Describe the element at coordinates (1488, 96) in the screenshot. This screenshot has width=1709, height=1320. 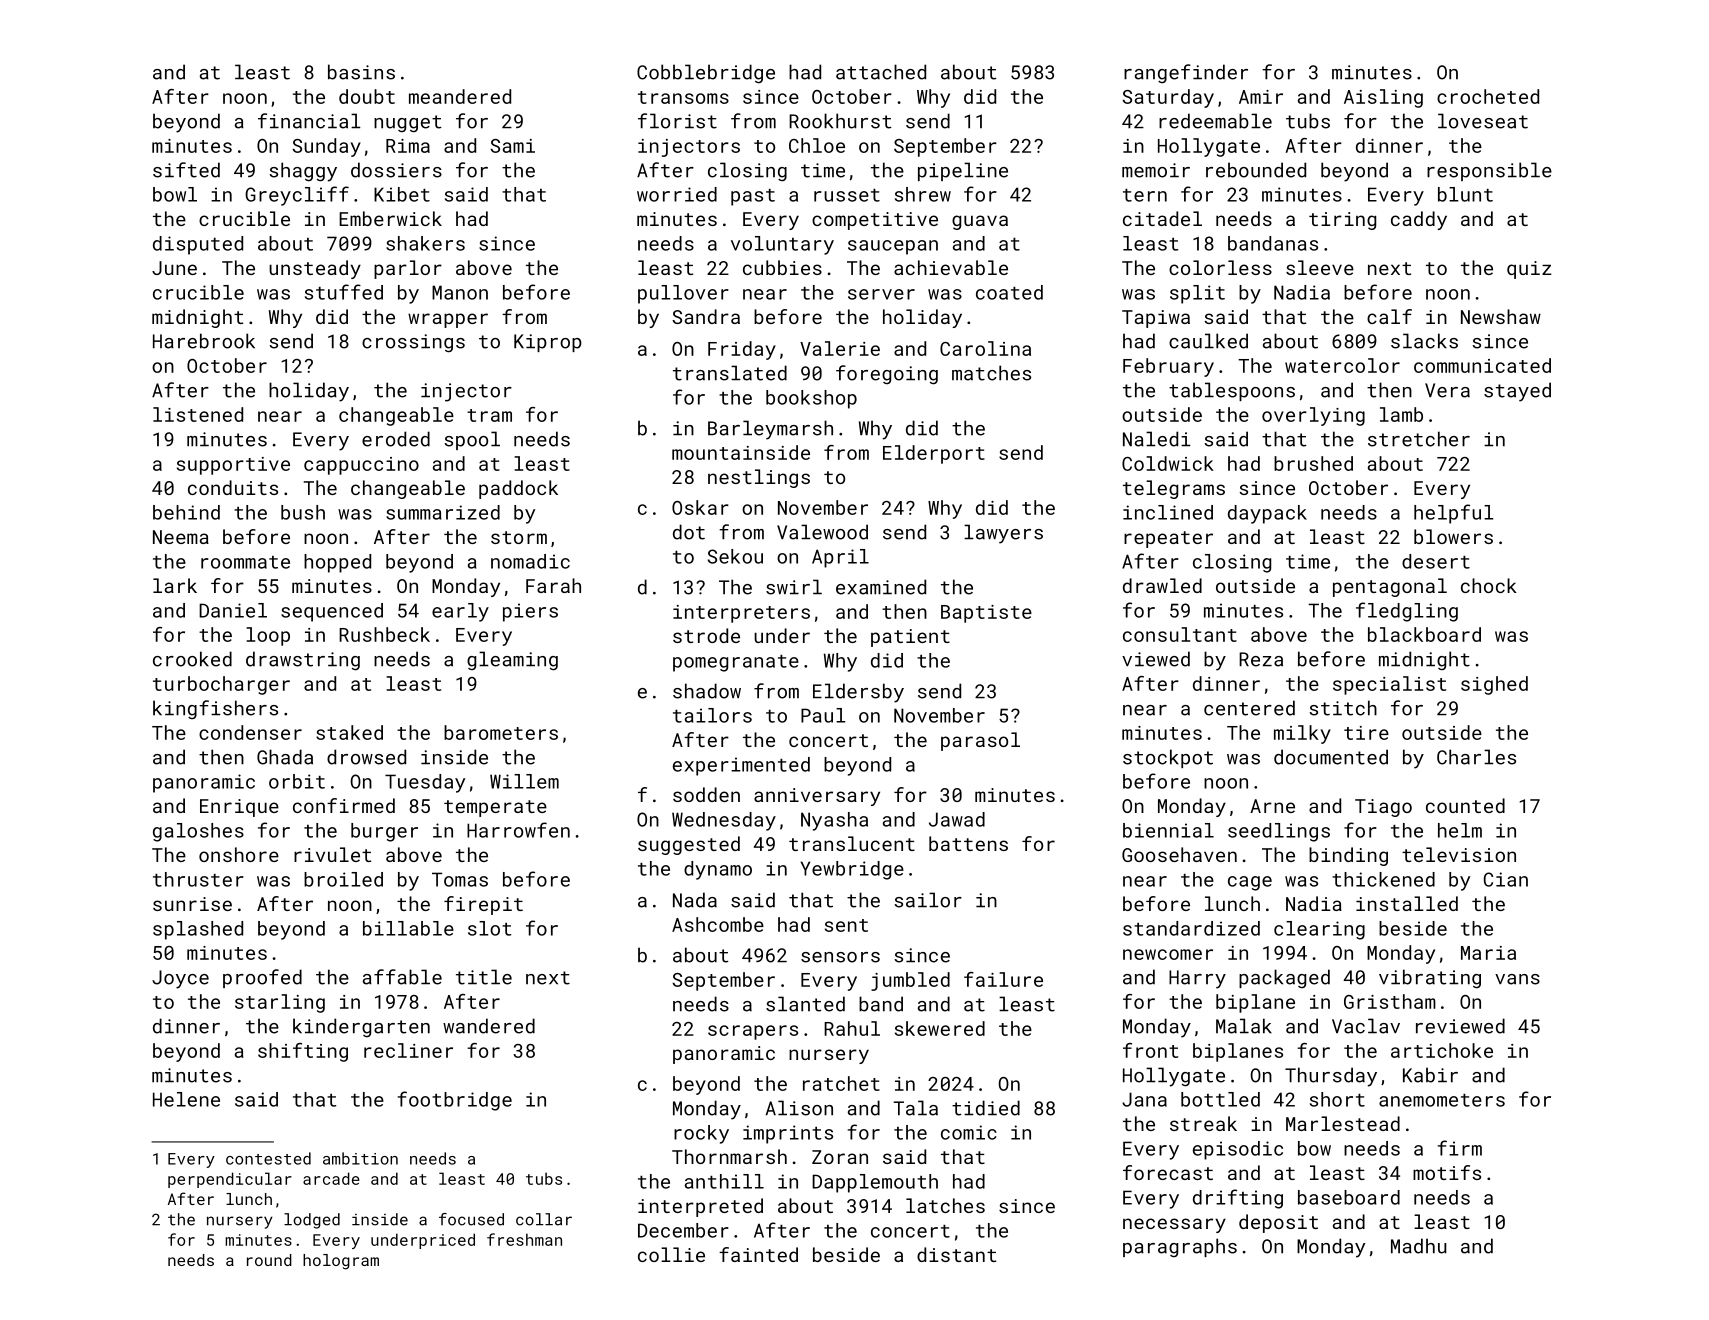
I see `crocheted` at that location.
